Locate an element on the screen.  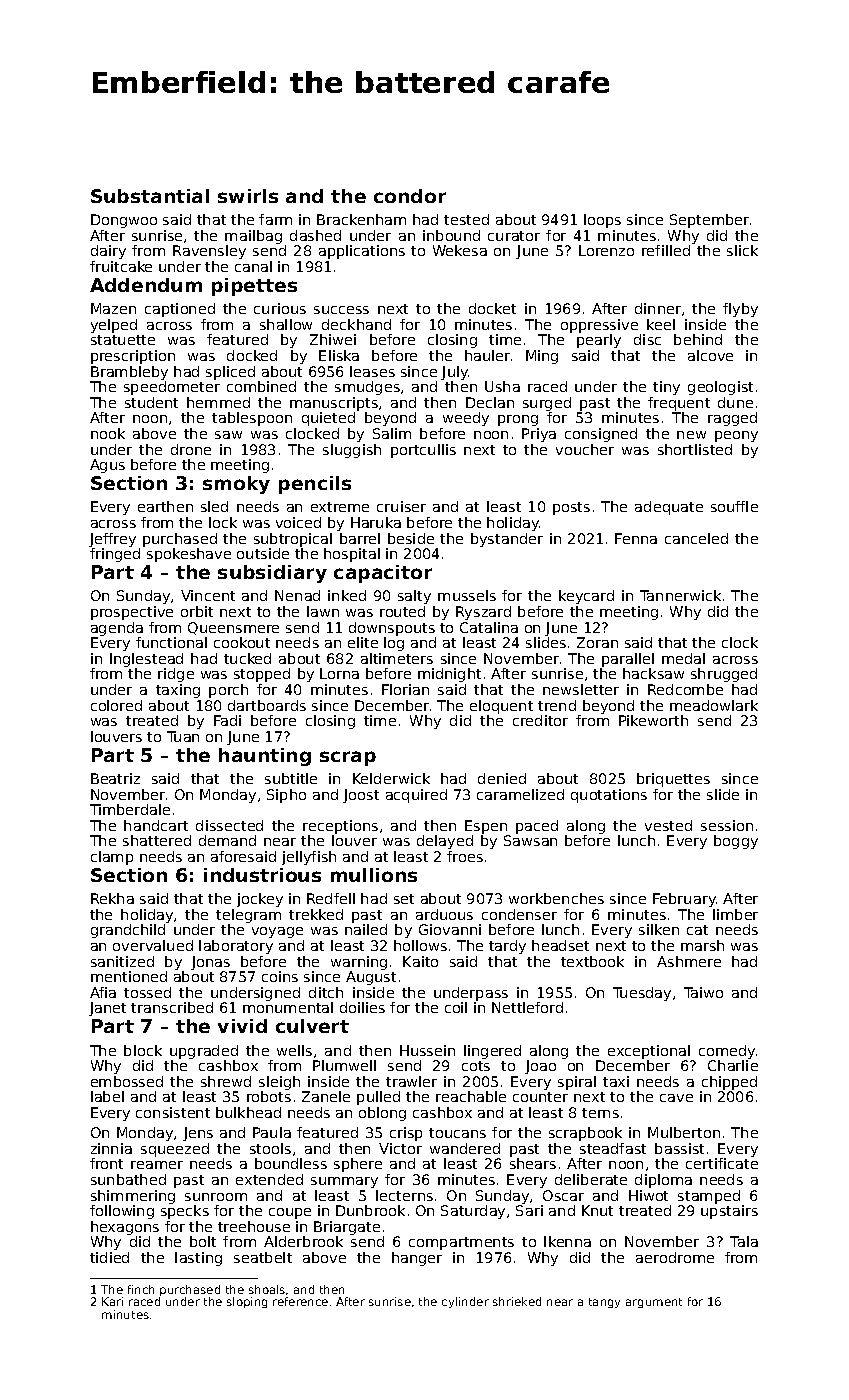
Kari is located at coordinates (112, 1301).
